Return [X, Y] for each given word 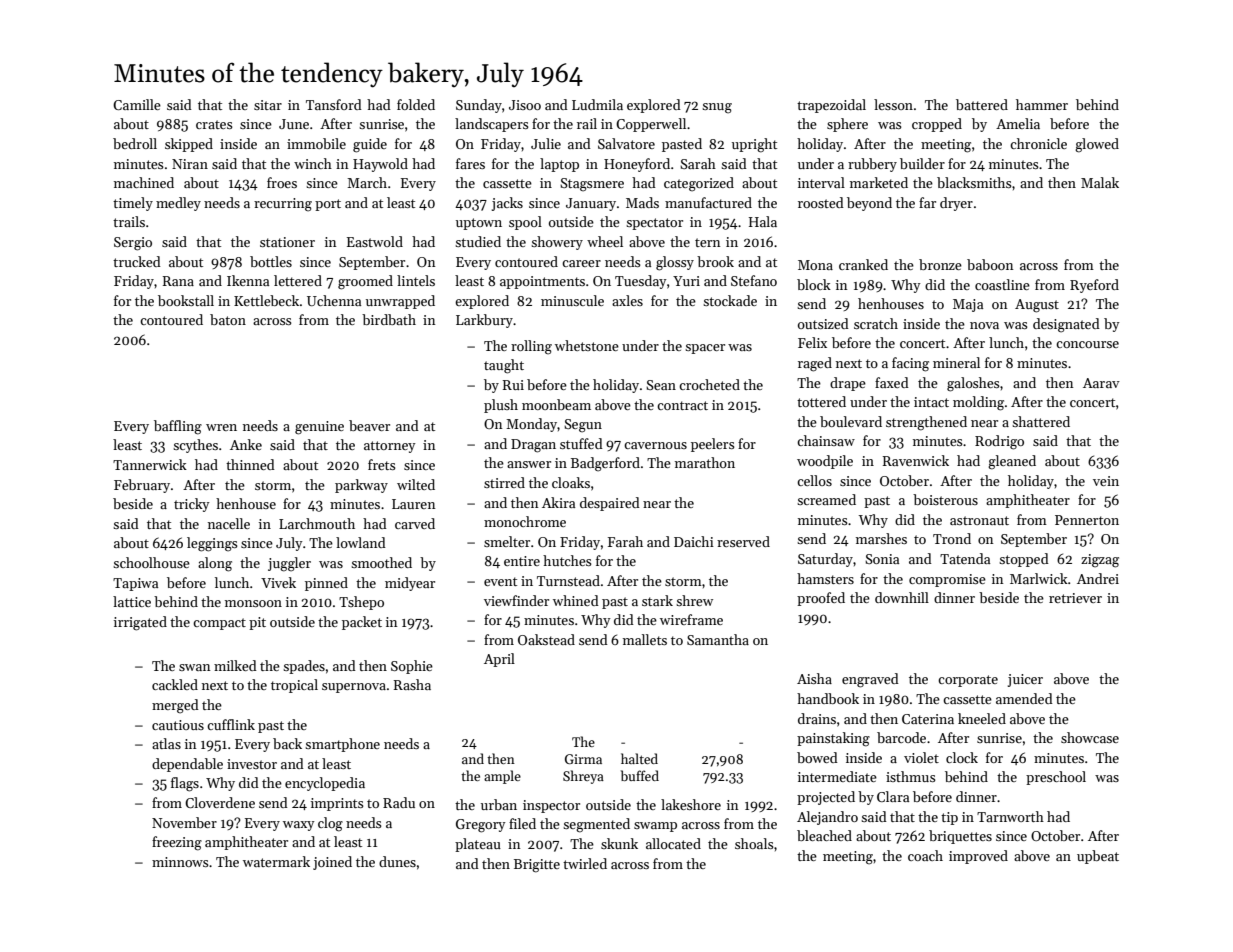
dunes [397, 861]
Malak [1100, 182]
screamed [826, 499]
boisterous [945, 499]
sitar [268, 105]
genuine [319, 428]
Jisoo [525, 105]
